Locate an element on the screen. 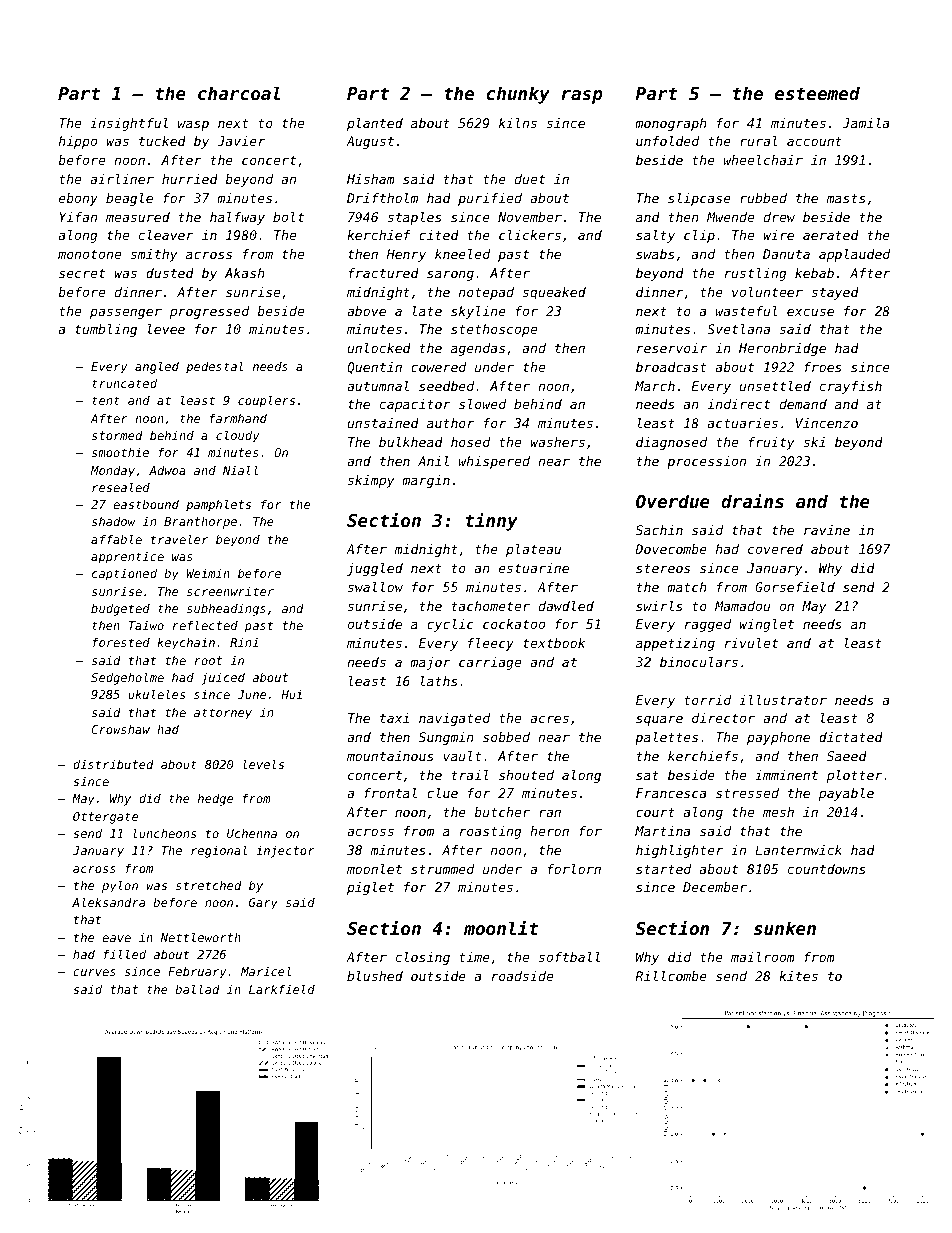  kilns is located at coordinates (518, 123).
